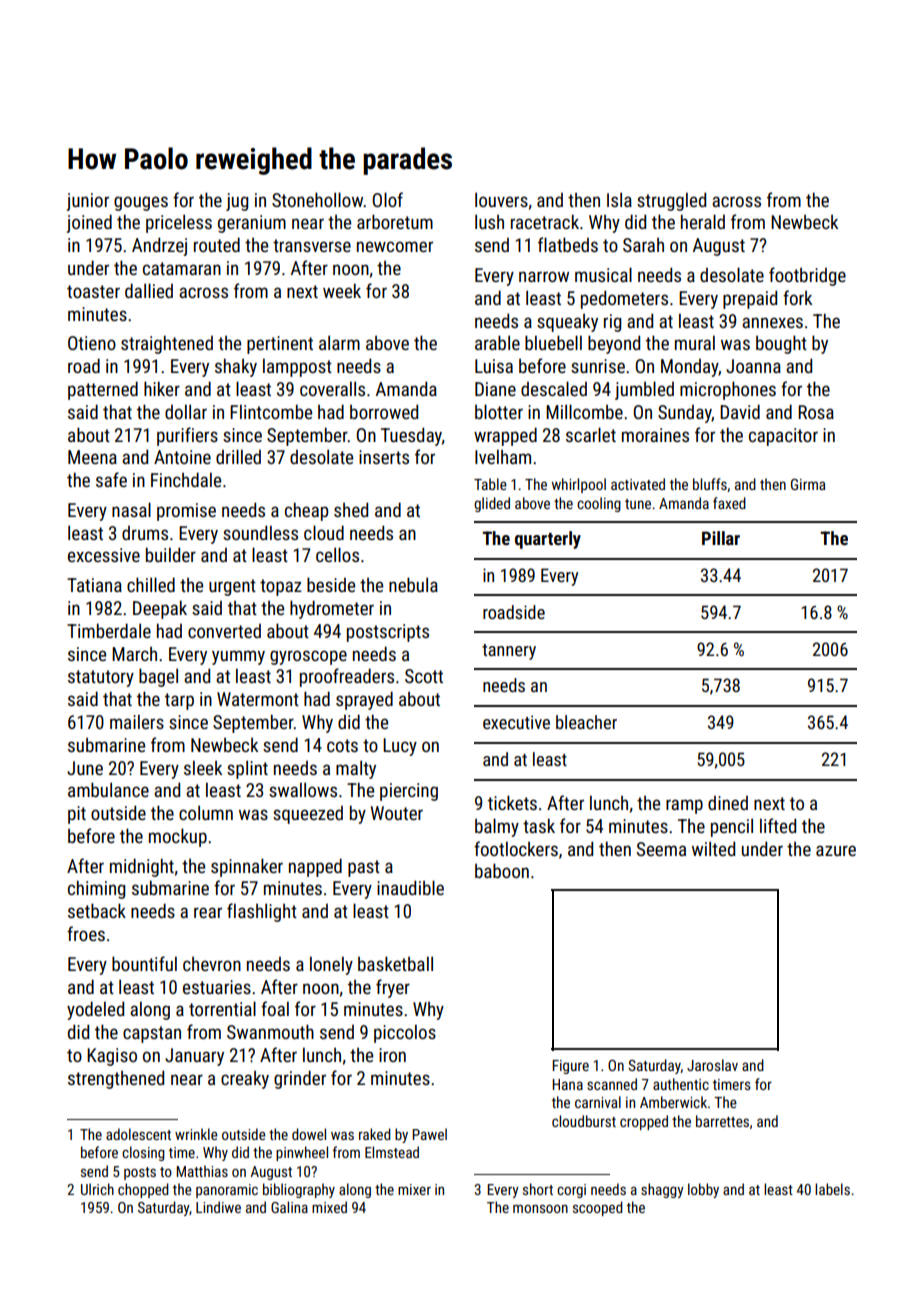 The height and width of the image is (1314, 924). Describe the element at coordinates (395, 246) in the image. I see `newcomer` at that location.
